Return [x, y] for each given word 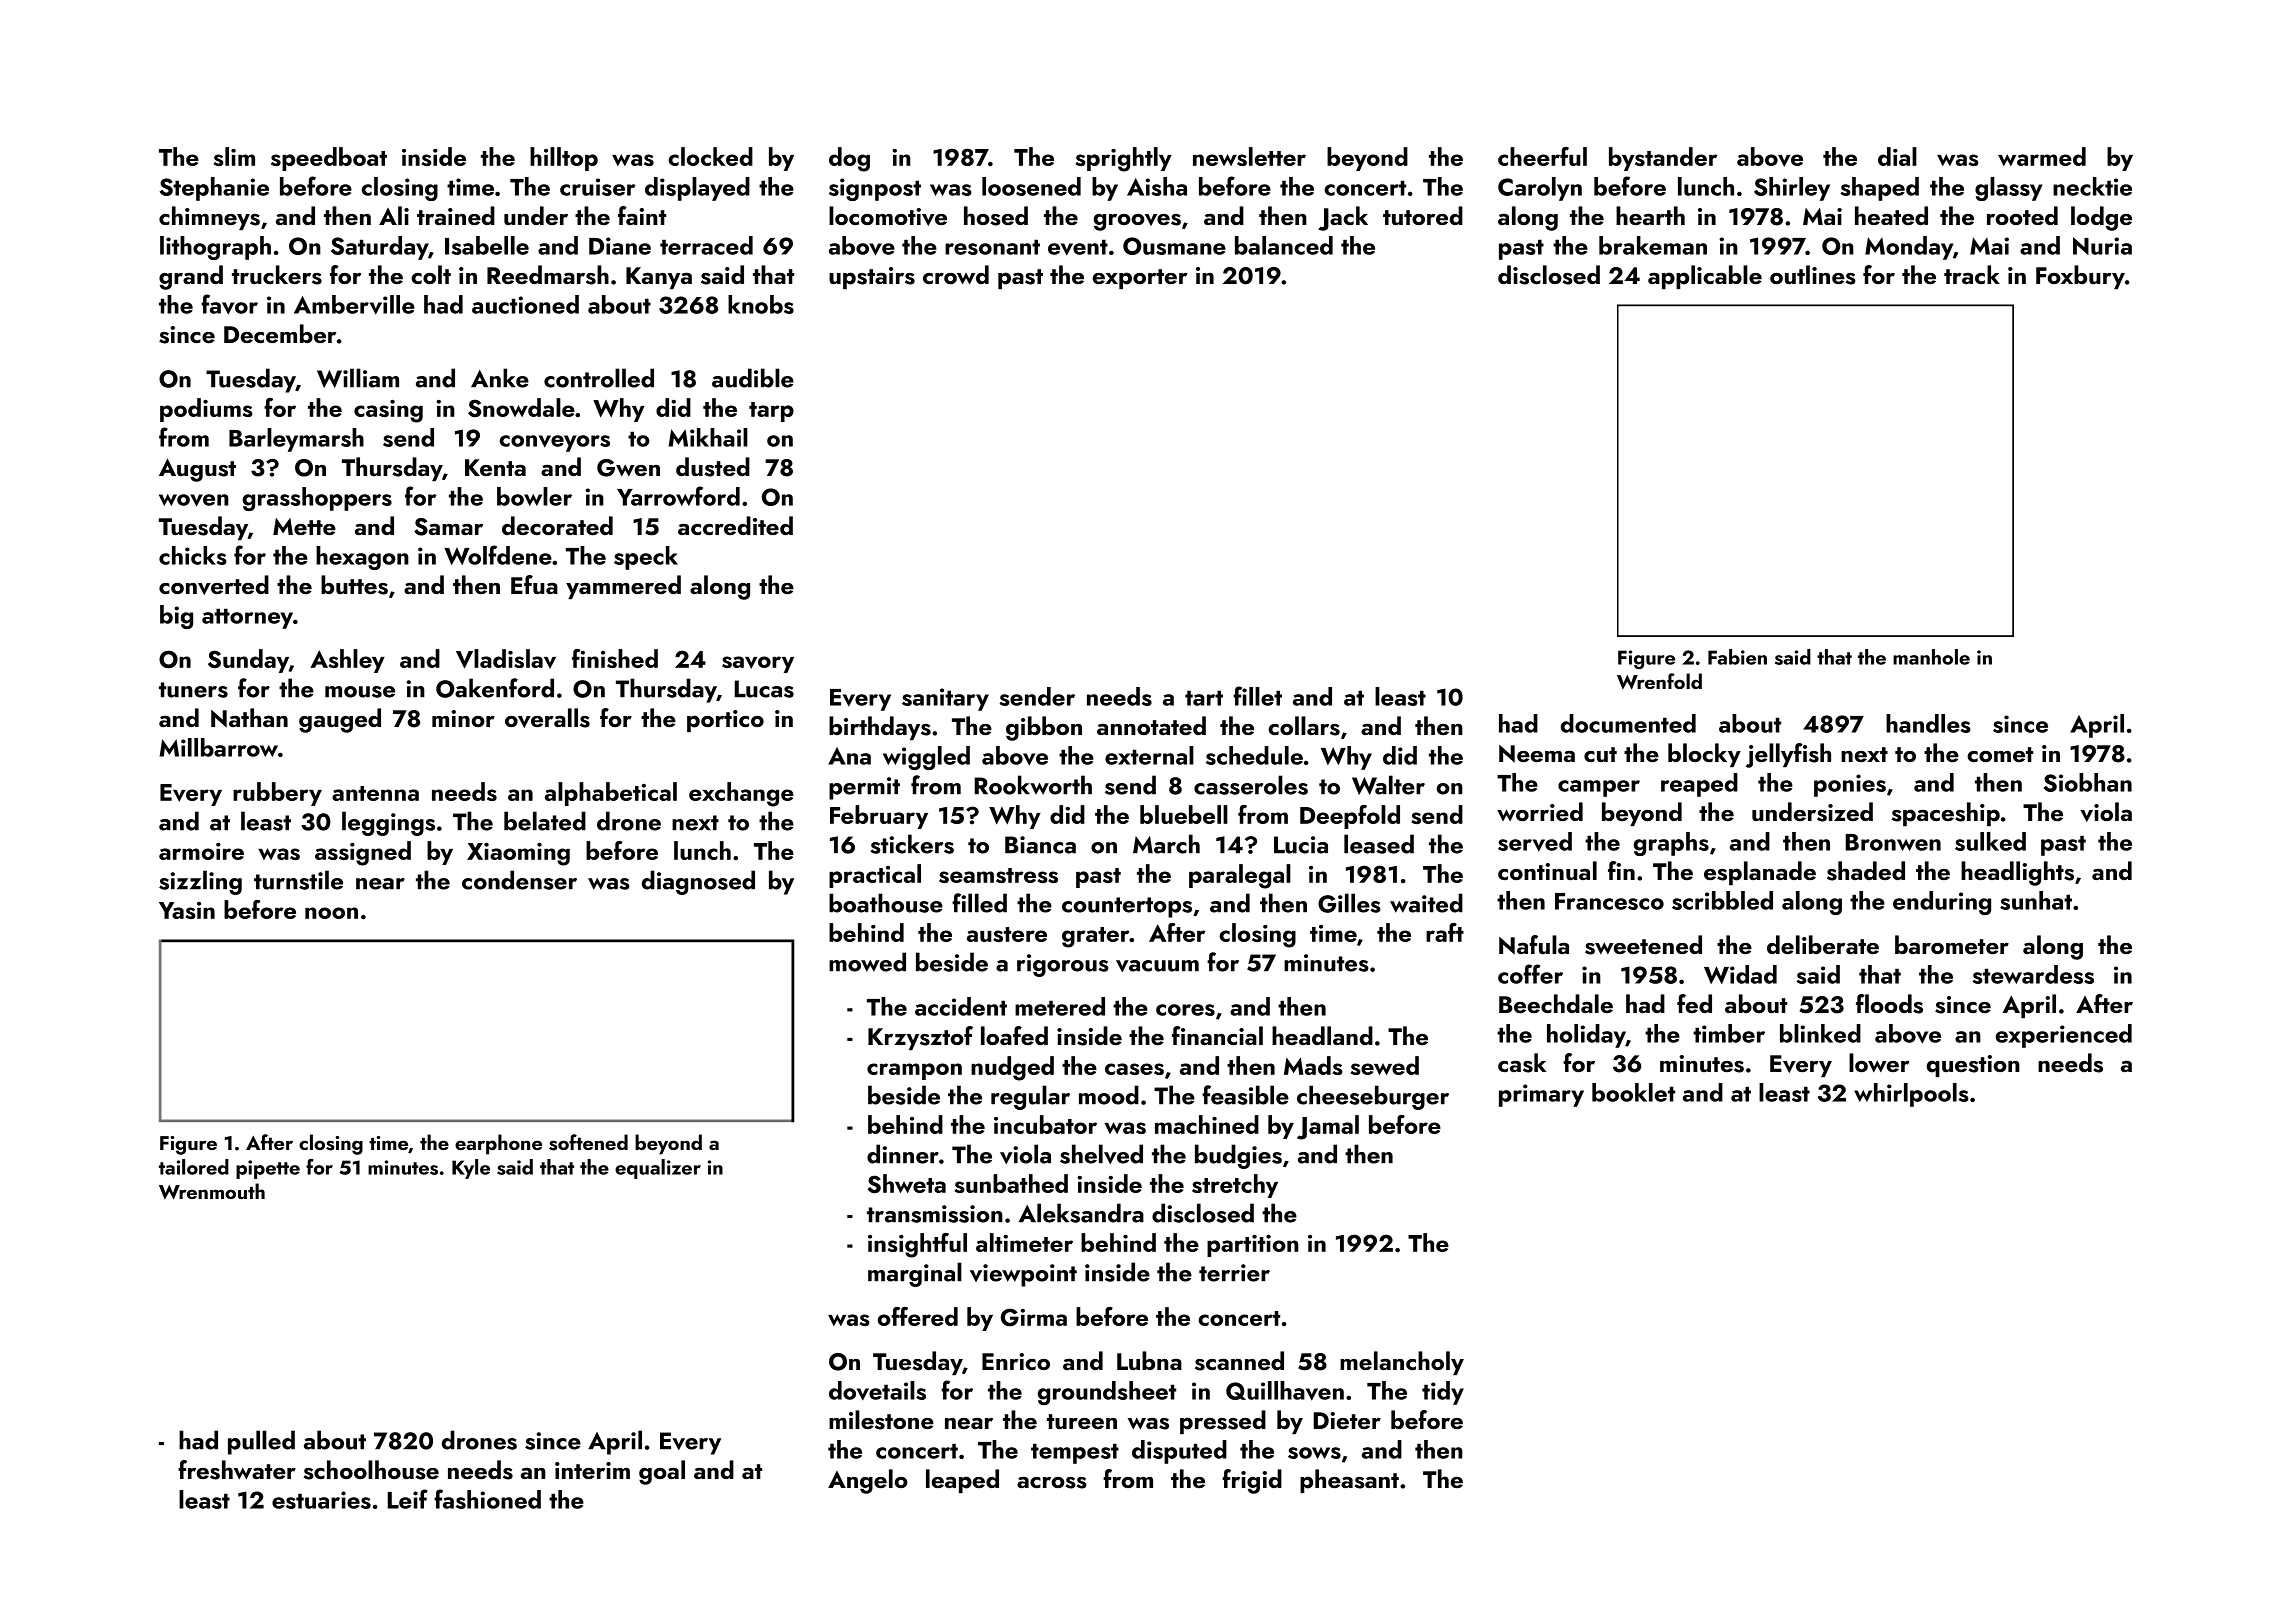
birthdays [880, 728]
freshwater [237, 1470]
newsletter [1249, 156]
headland [1322, 1035]
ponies [1850, 785]
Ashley [347, 661]
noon [331, 913]
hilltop [564, 159]
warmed [2042, 156]
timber [1729, 1033]
